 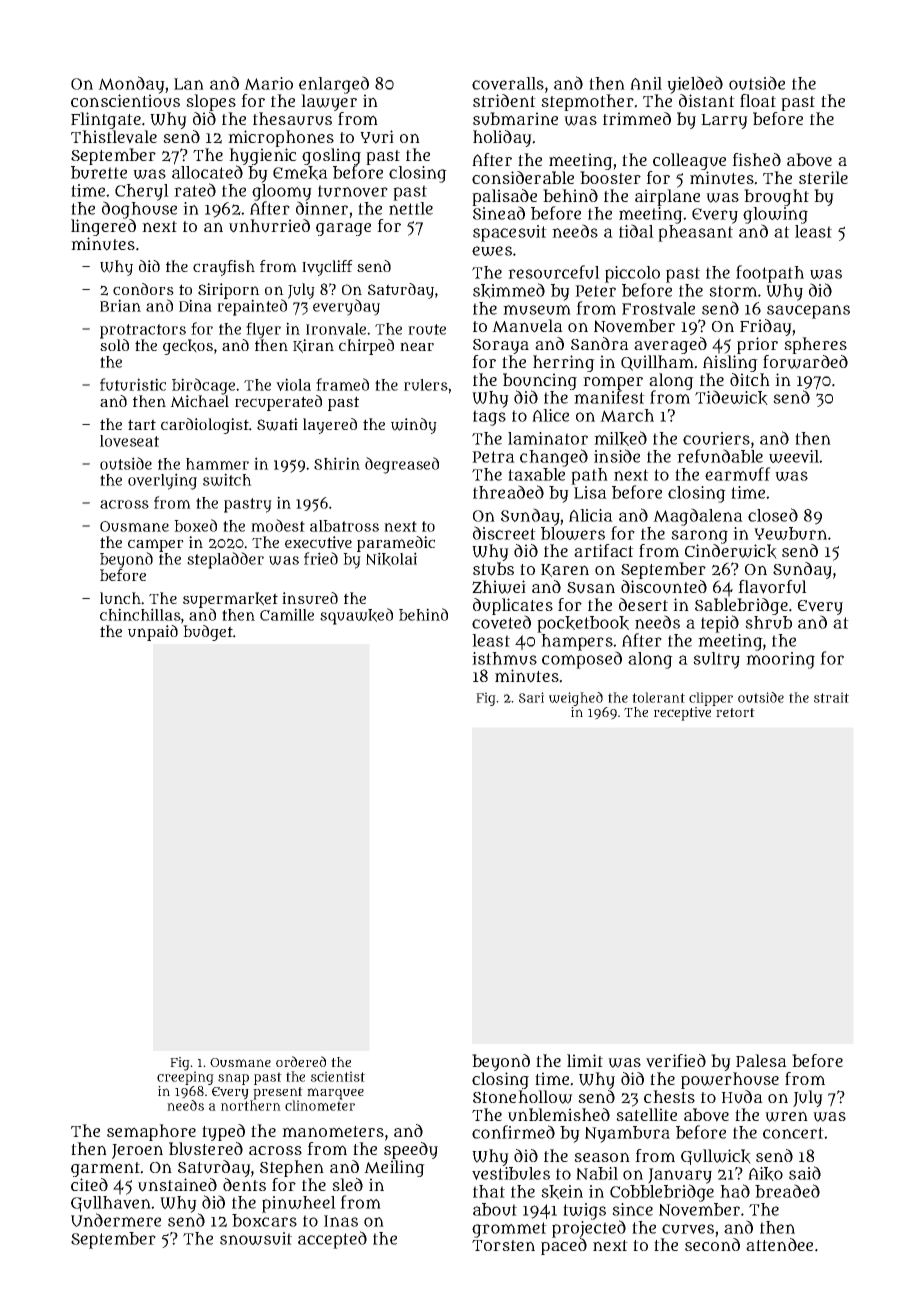 What do you see at coordinates (153, 633) in the image?
I see `unpaid` at bounding box center [153, 633].
